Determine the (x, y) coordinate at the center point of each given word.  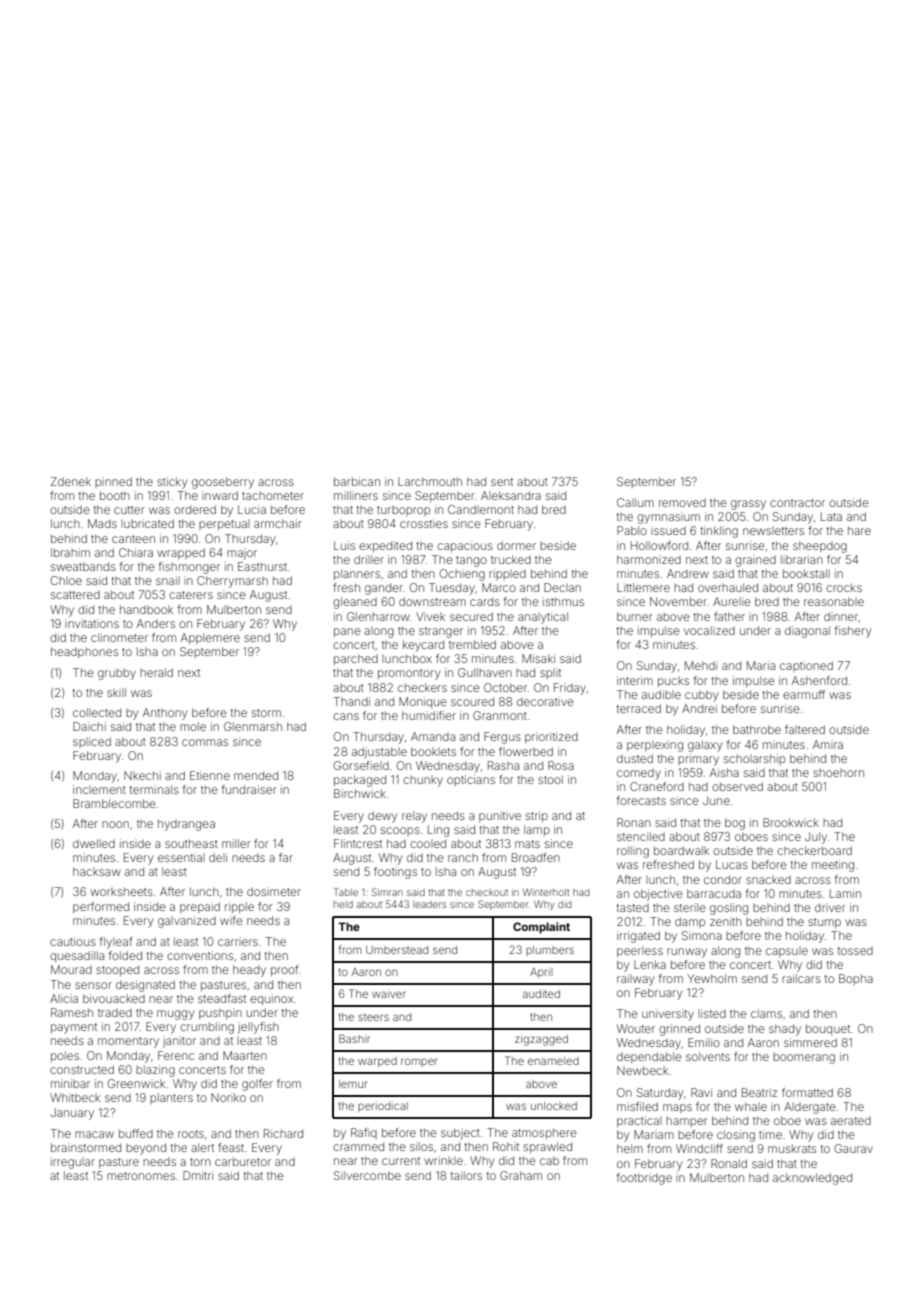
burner (635, 616)
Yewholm (712, 978)
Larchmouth (430, 481)
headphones (84, 652)
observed (737, 786)
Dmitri (198, 1175)
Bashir (354, 1038)
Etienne (210, 775)
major (242, 554)
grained (755, 561)
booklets (433, 751)
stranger (441, 632)
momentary (128, 1042)
